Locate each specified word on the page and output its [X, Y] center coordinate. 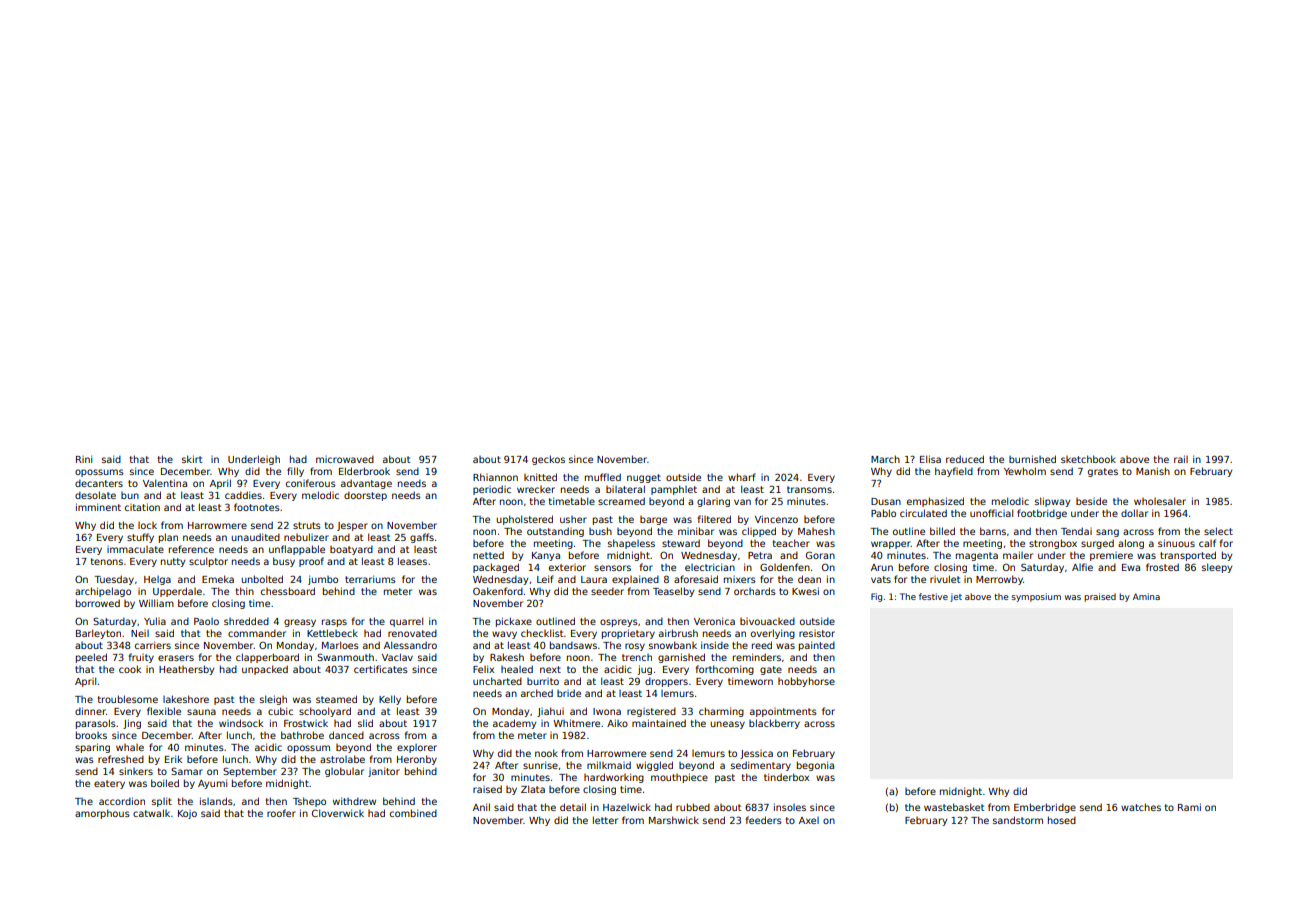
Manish [1153, 471]
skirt [192, 459]
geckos [548, 460]
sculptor [208, 562]
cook [130, 669]
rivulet [945, 579]
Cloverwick [338, 813]
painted [817, 646]
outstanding [555, 532]
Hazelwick [627, 807]
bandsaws [573, 645]
